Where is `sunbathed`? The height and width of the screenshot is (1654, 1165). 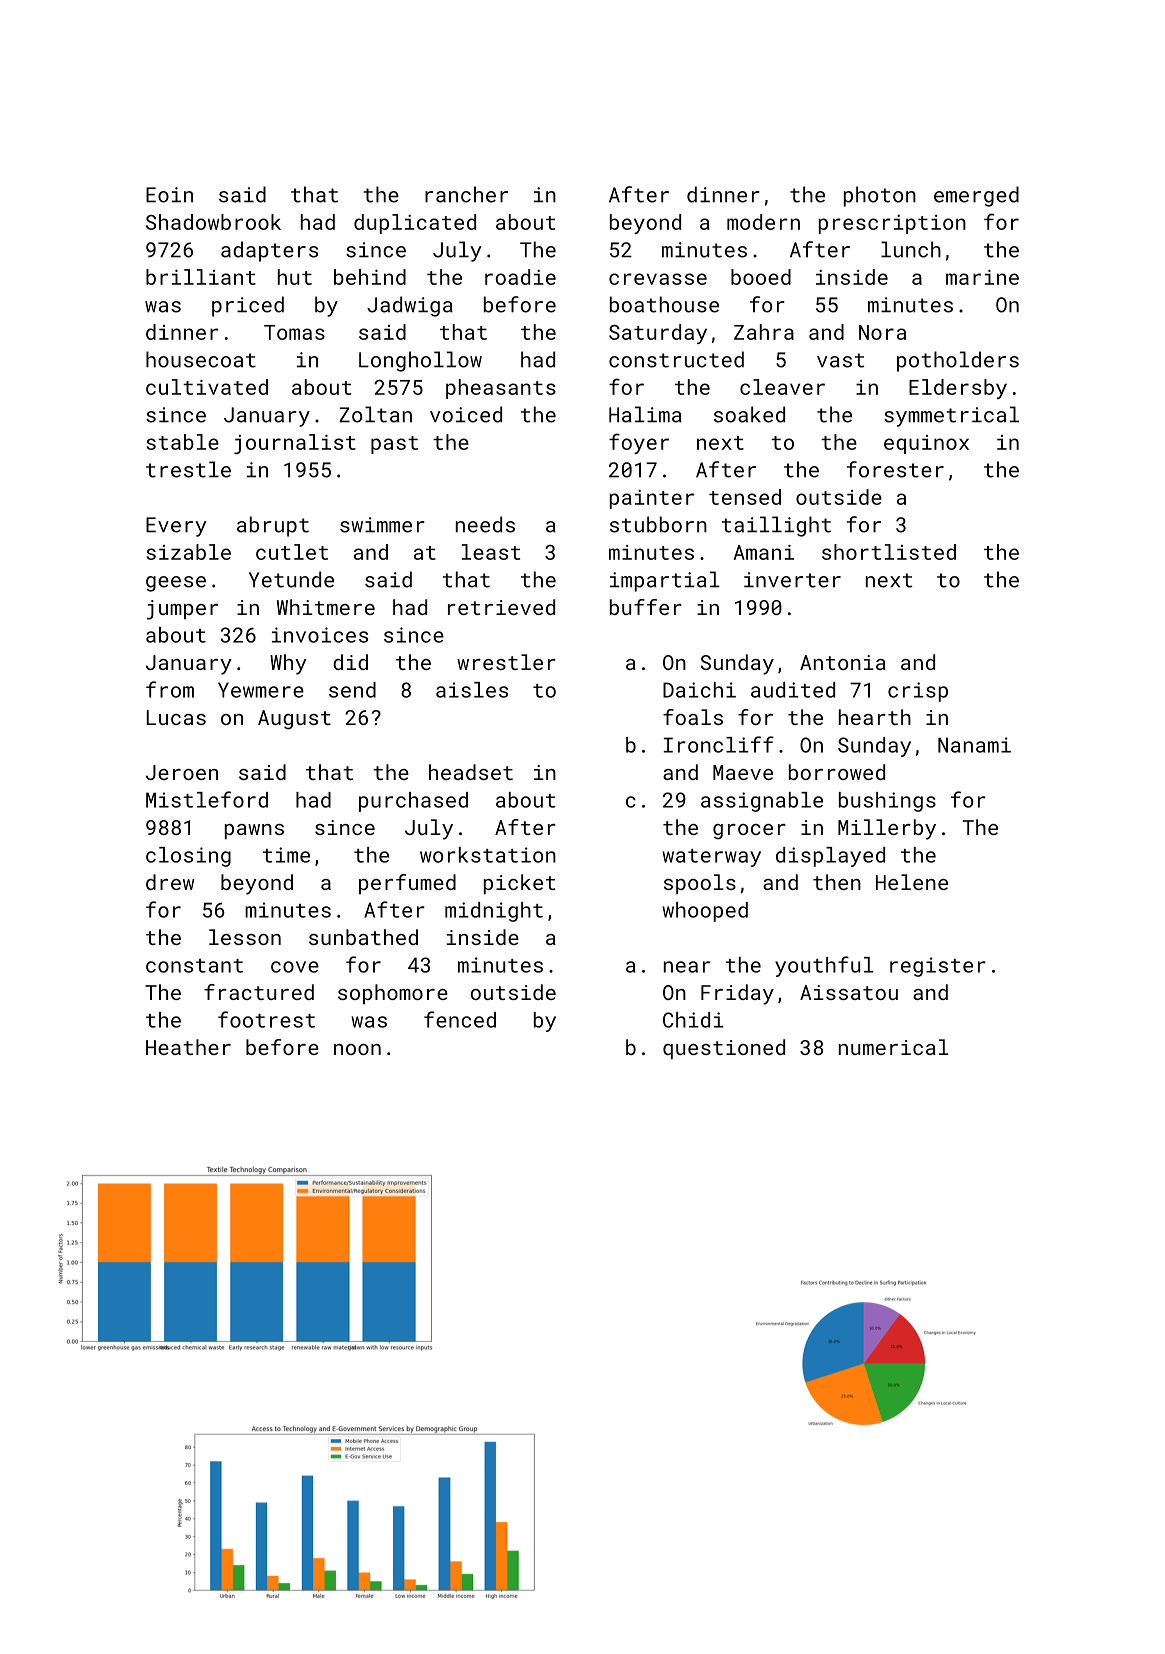
sunbathed is located at coordinates (363, 937).
